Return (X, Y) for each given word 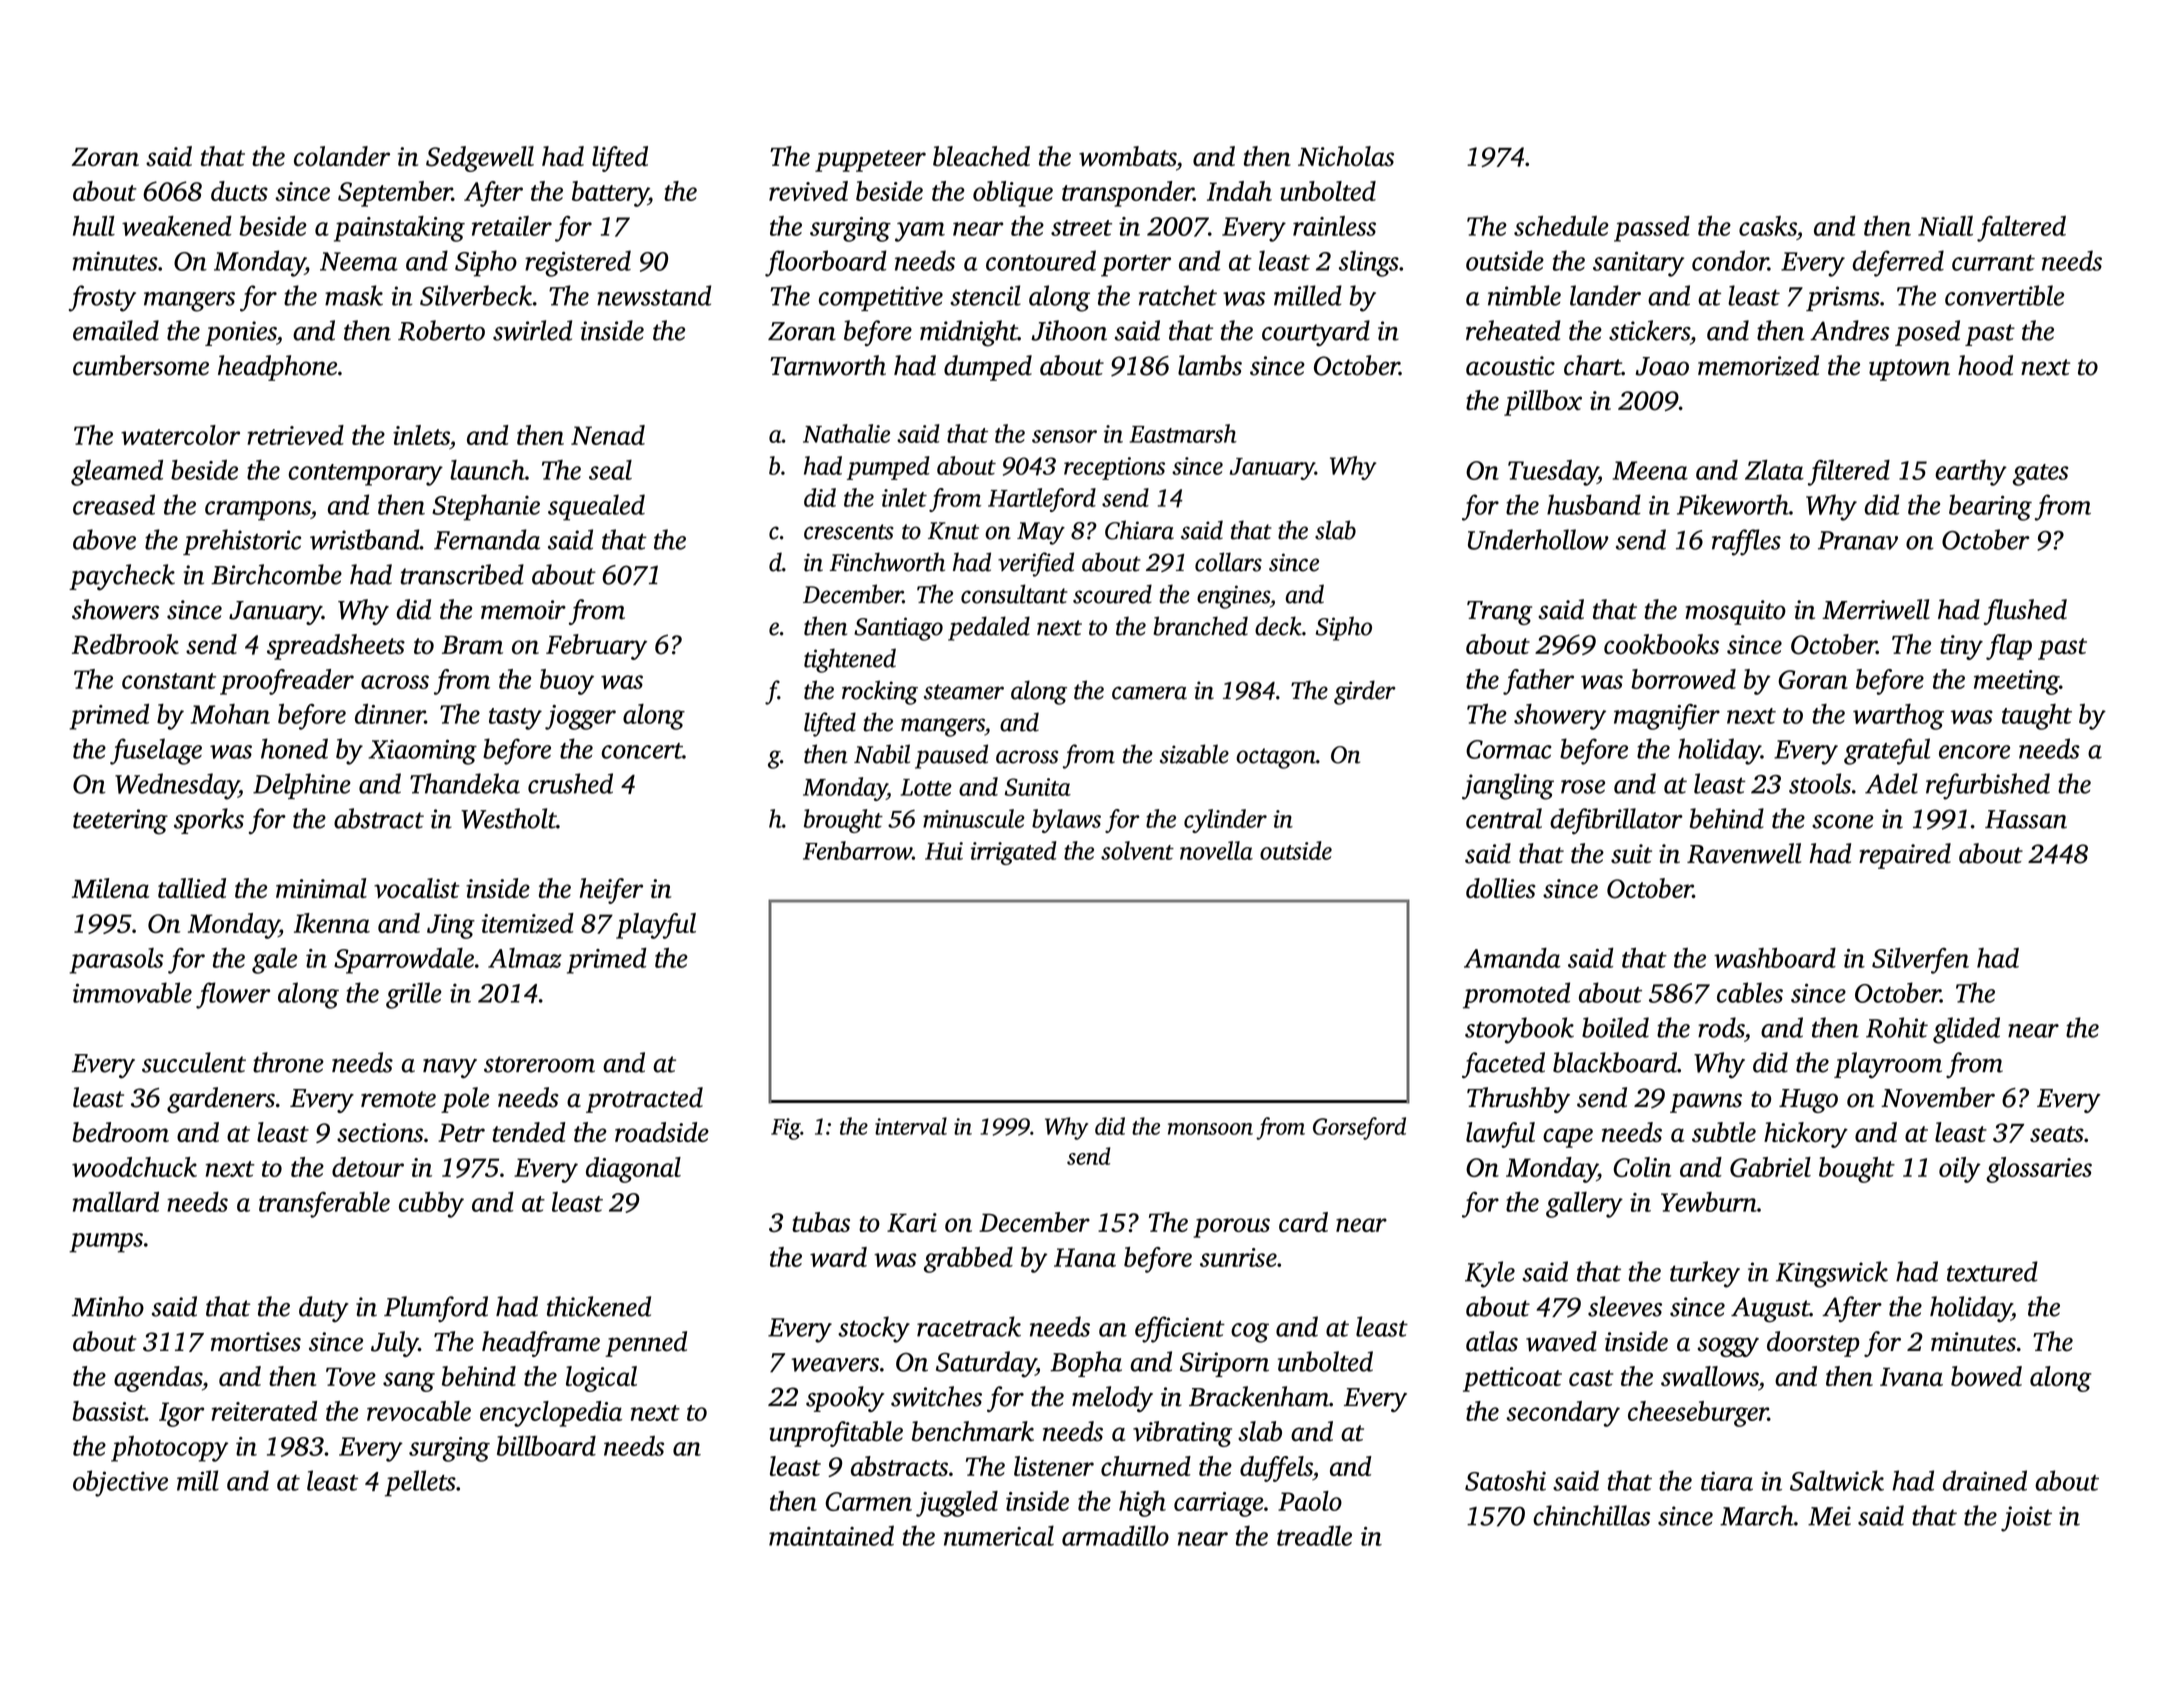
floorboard (826, 263)
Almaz (525, 958)
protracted (644, 1100)
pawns (1706, 1103)
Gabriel (1770, 1167)
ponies (240, 333)
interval (911, 1126)
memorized (1758, 365)
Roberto (441, 330)
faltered (2021, 229)
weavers (835, 1365)
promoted (1516, 995)
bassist (109, 1411)
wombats (1127, 156)
